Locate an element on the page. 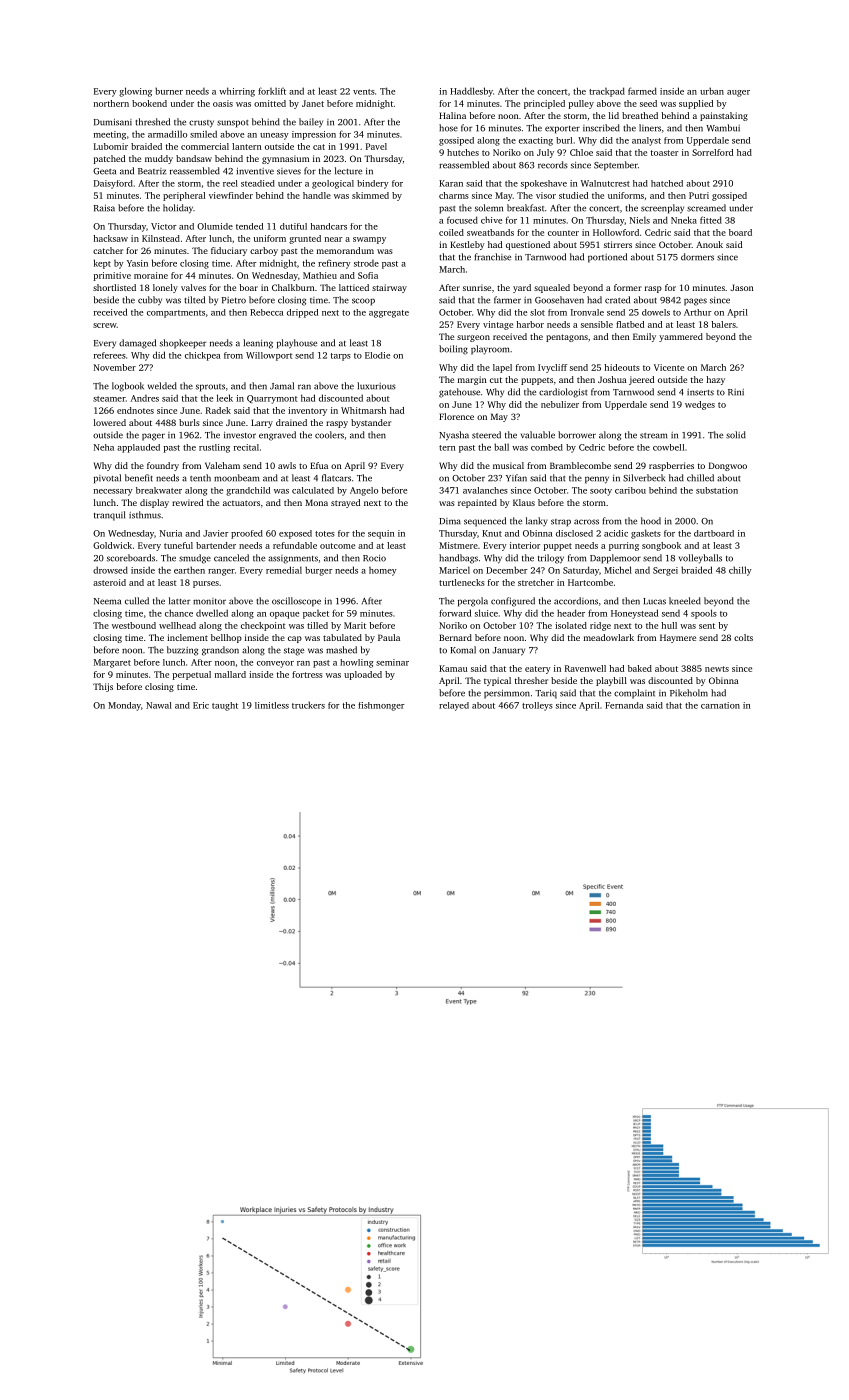 Image resolution: width=849 pixels, height=1400 pixels. Dumisani is located at coordinates (113, 122).
